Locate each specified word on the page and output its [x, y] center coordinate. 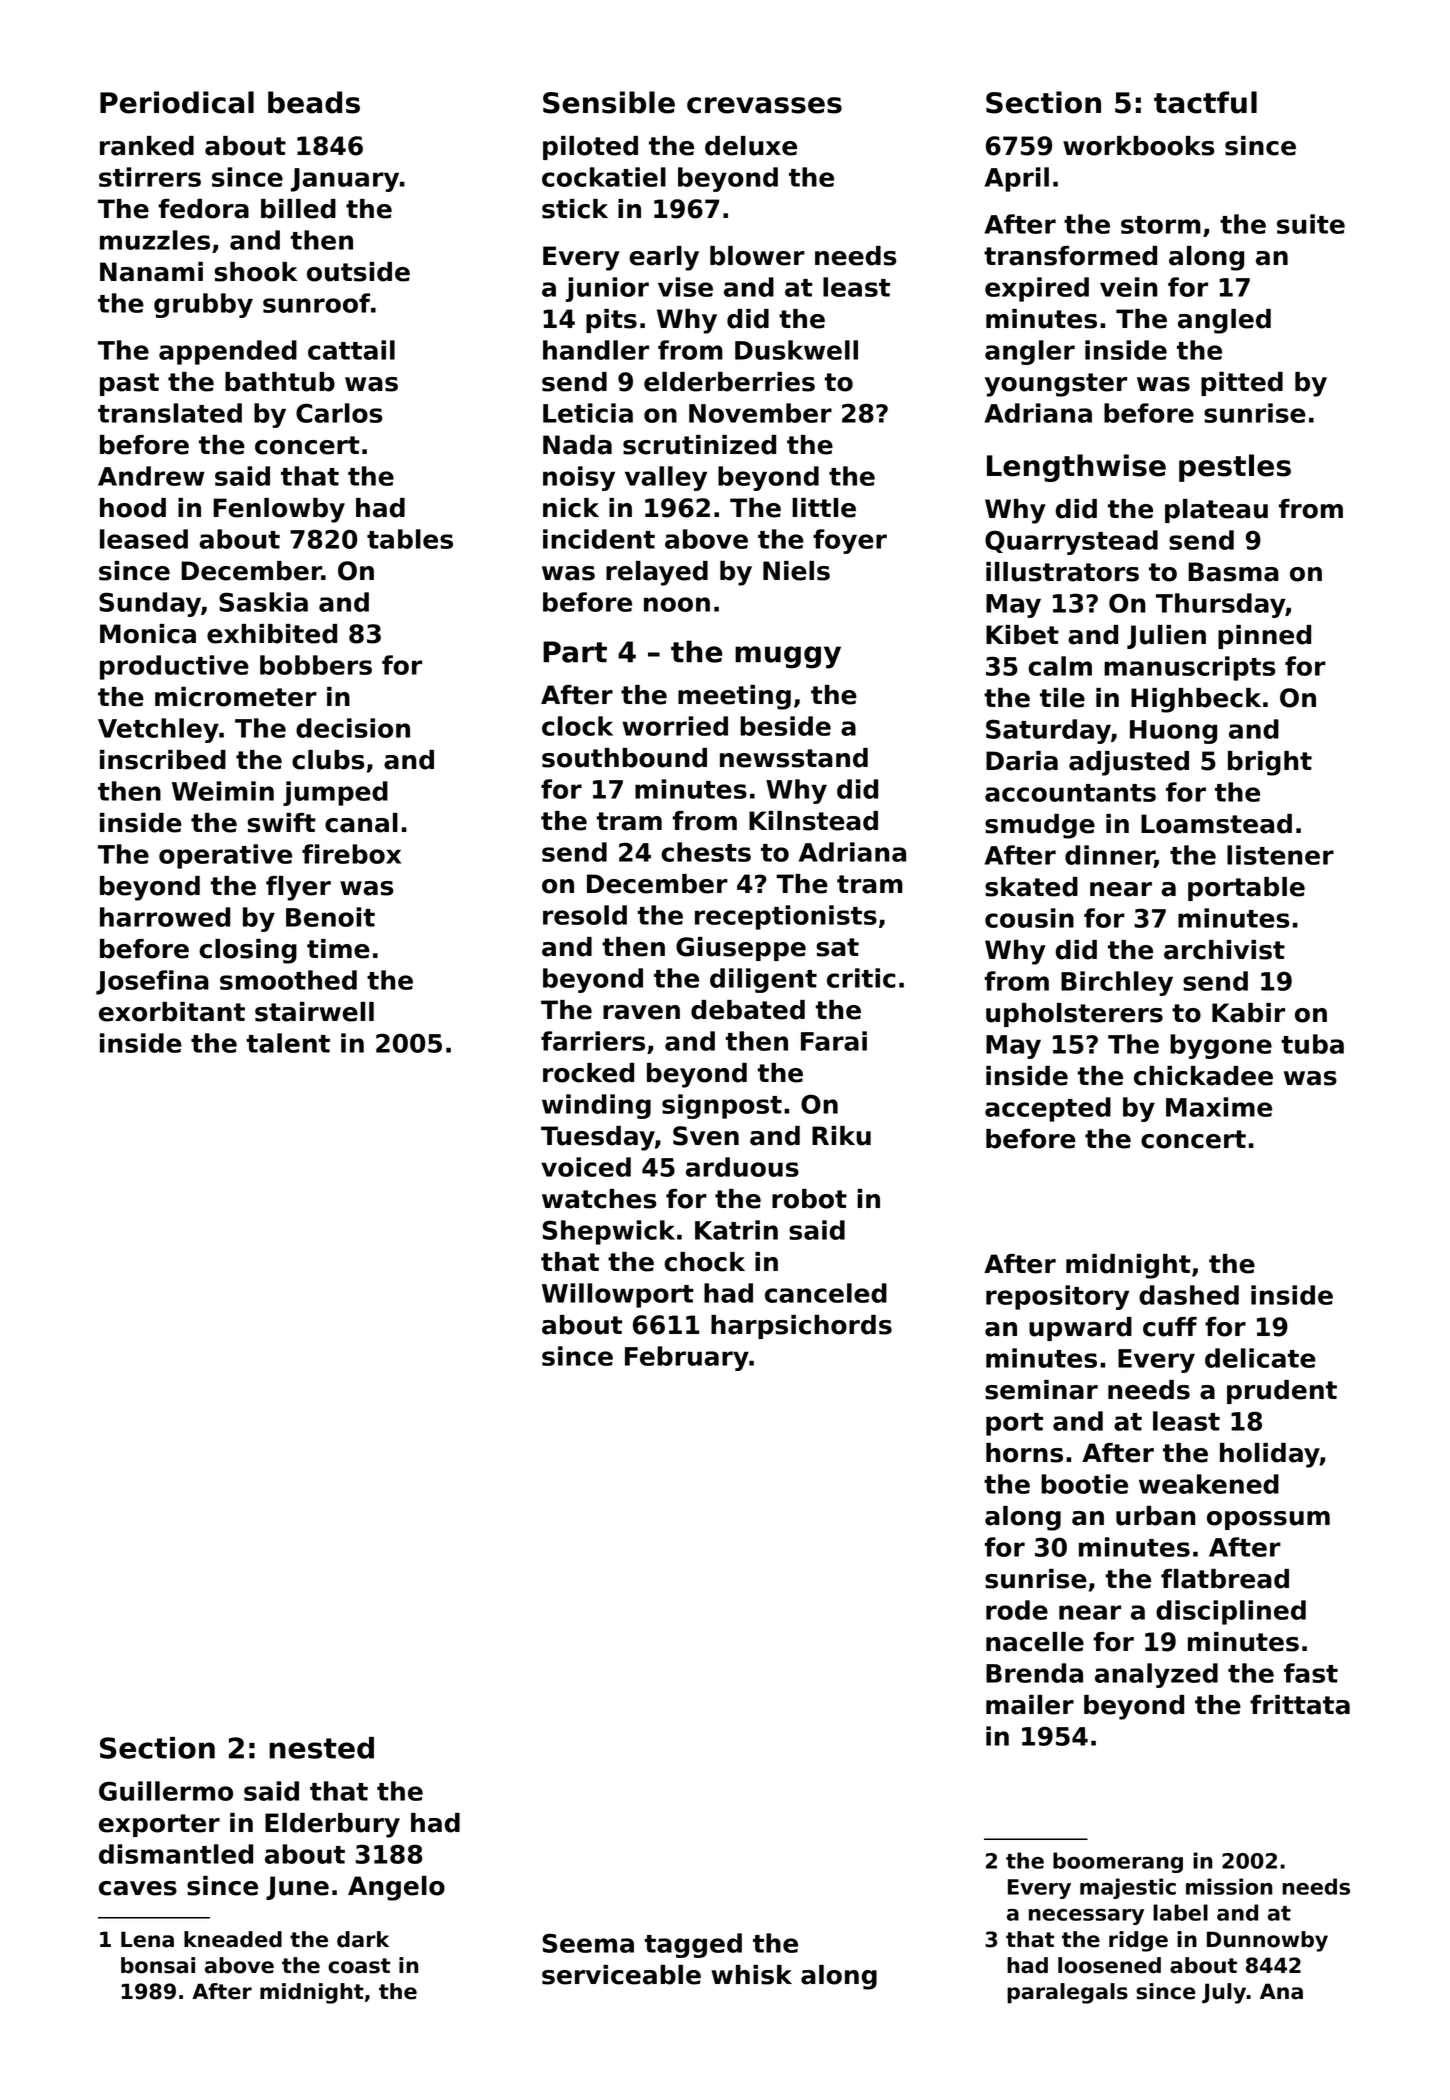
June [297, 1888]
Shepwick [609, 1232]
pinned [1264, 637]
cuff [1170, 1327]
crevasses [764, 105]
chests [706, 852]
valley [666, 478]
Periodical [177, 102]
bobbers [316, 665]
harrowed [165, 917]
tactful [1205, 102]
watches [599, 1199]
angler [1030, 352]
